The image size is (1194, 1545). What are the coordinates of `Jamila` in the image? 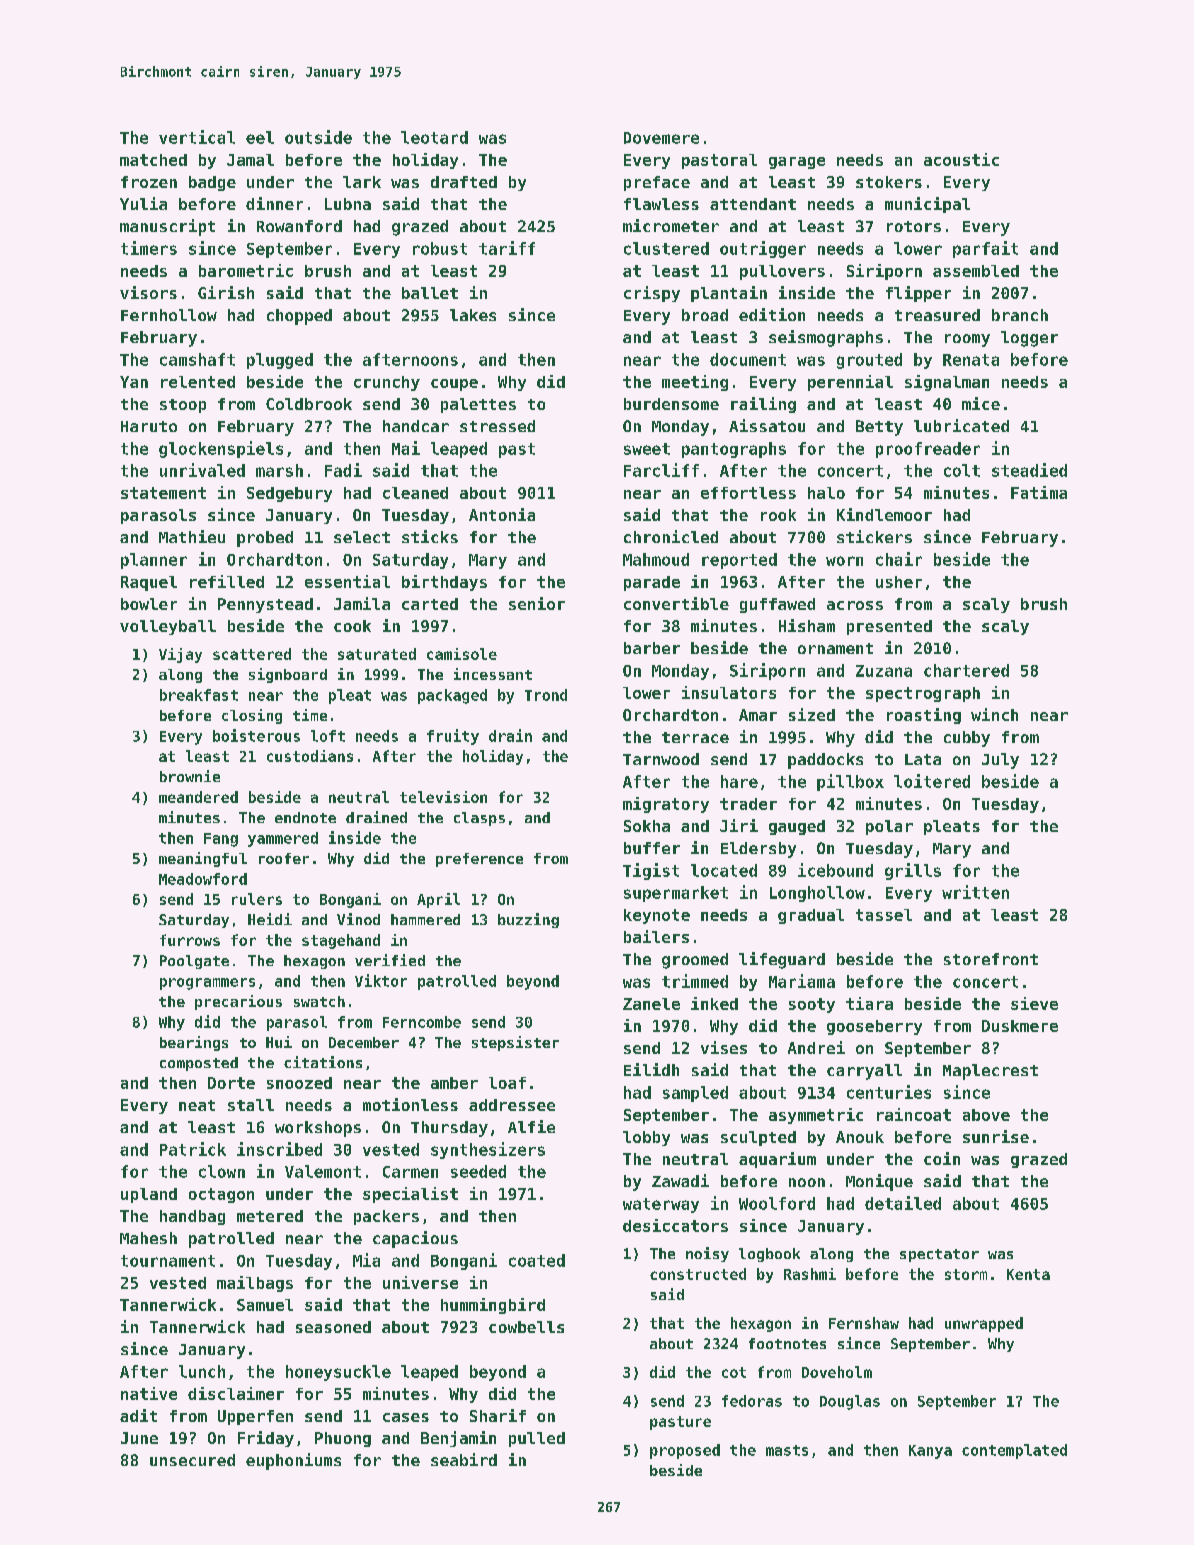 It's located at (362, 603).
